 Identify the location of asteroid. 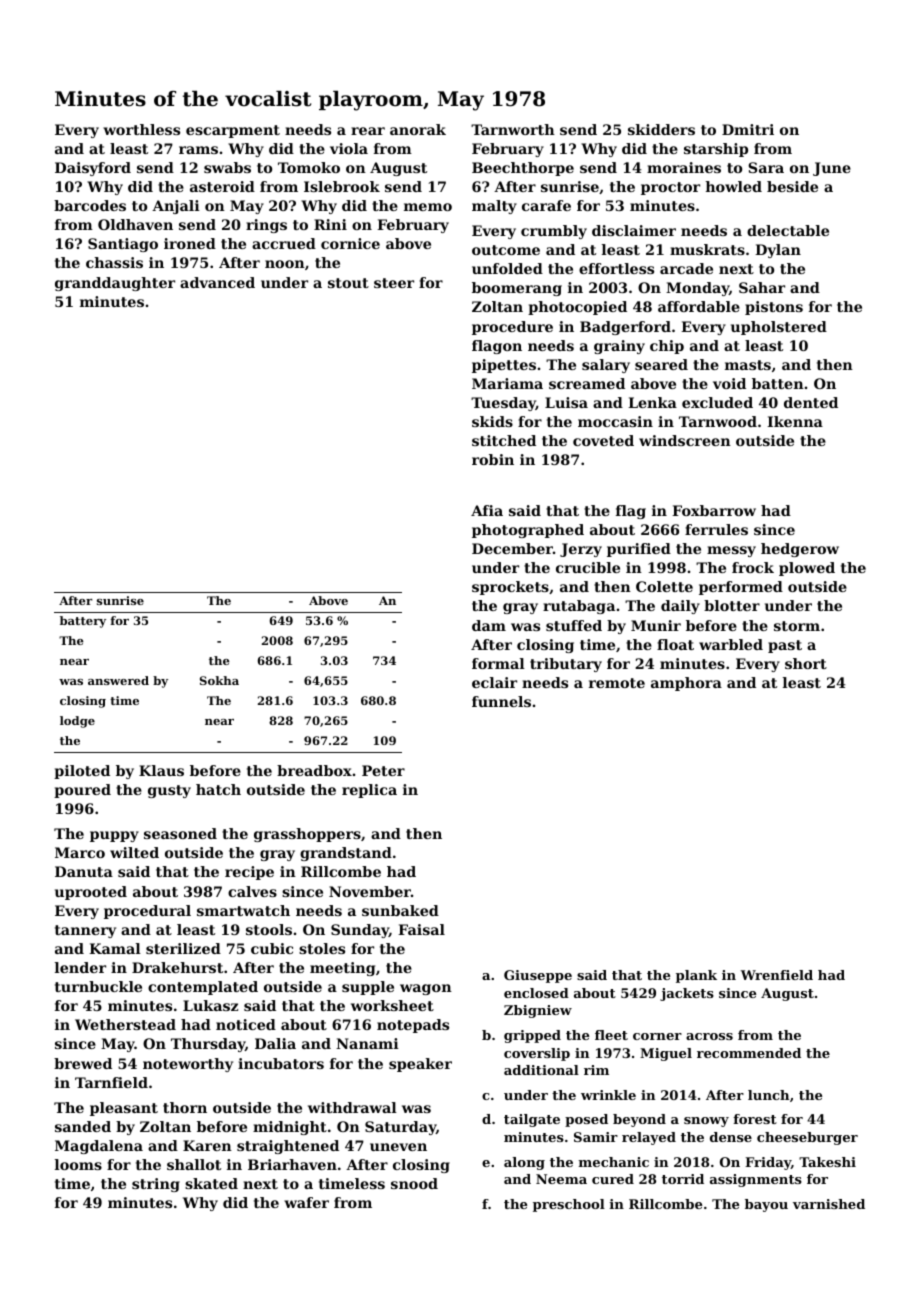
(222, 186).
